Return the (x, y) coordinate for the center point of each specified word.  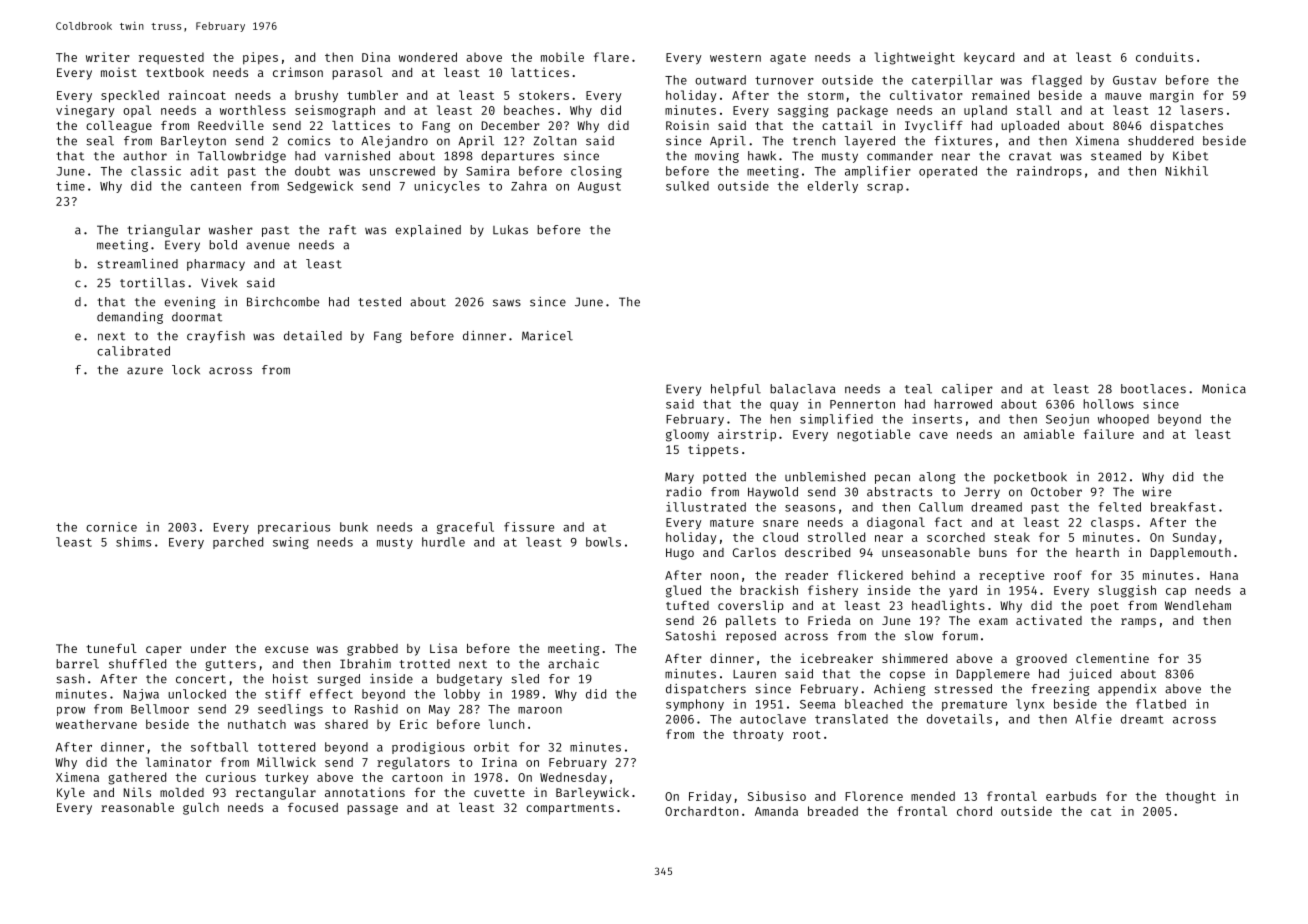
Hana (1224, 575)
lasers (1201, 110)
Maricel (547, 336)
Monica (1224, 389)
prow (71, 711)
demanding (130, 318)
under (208, 648)
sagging (803, 111)
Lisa (443, 648)
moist (119, 72)
